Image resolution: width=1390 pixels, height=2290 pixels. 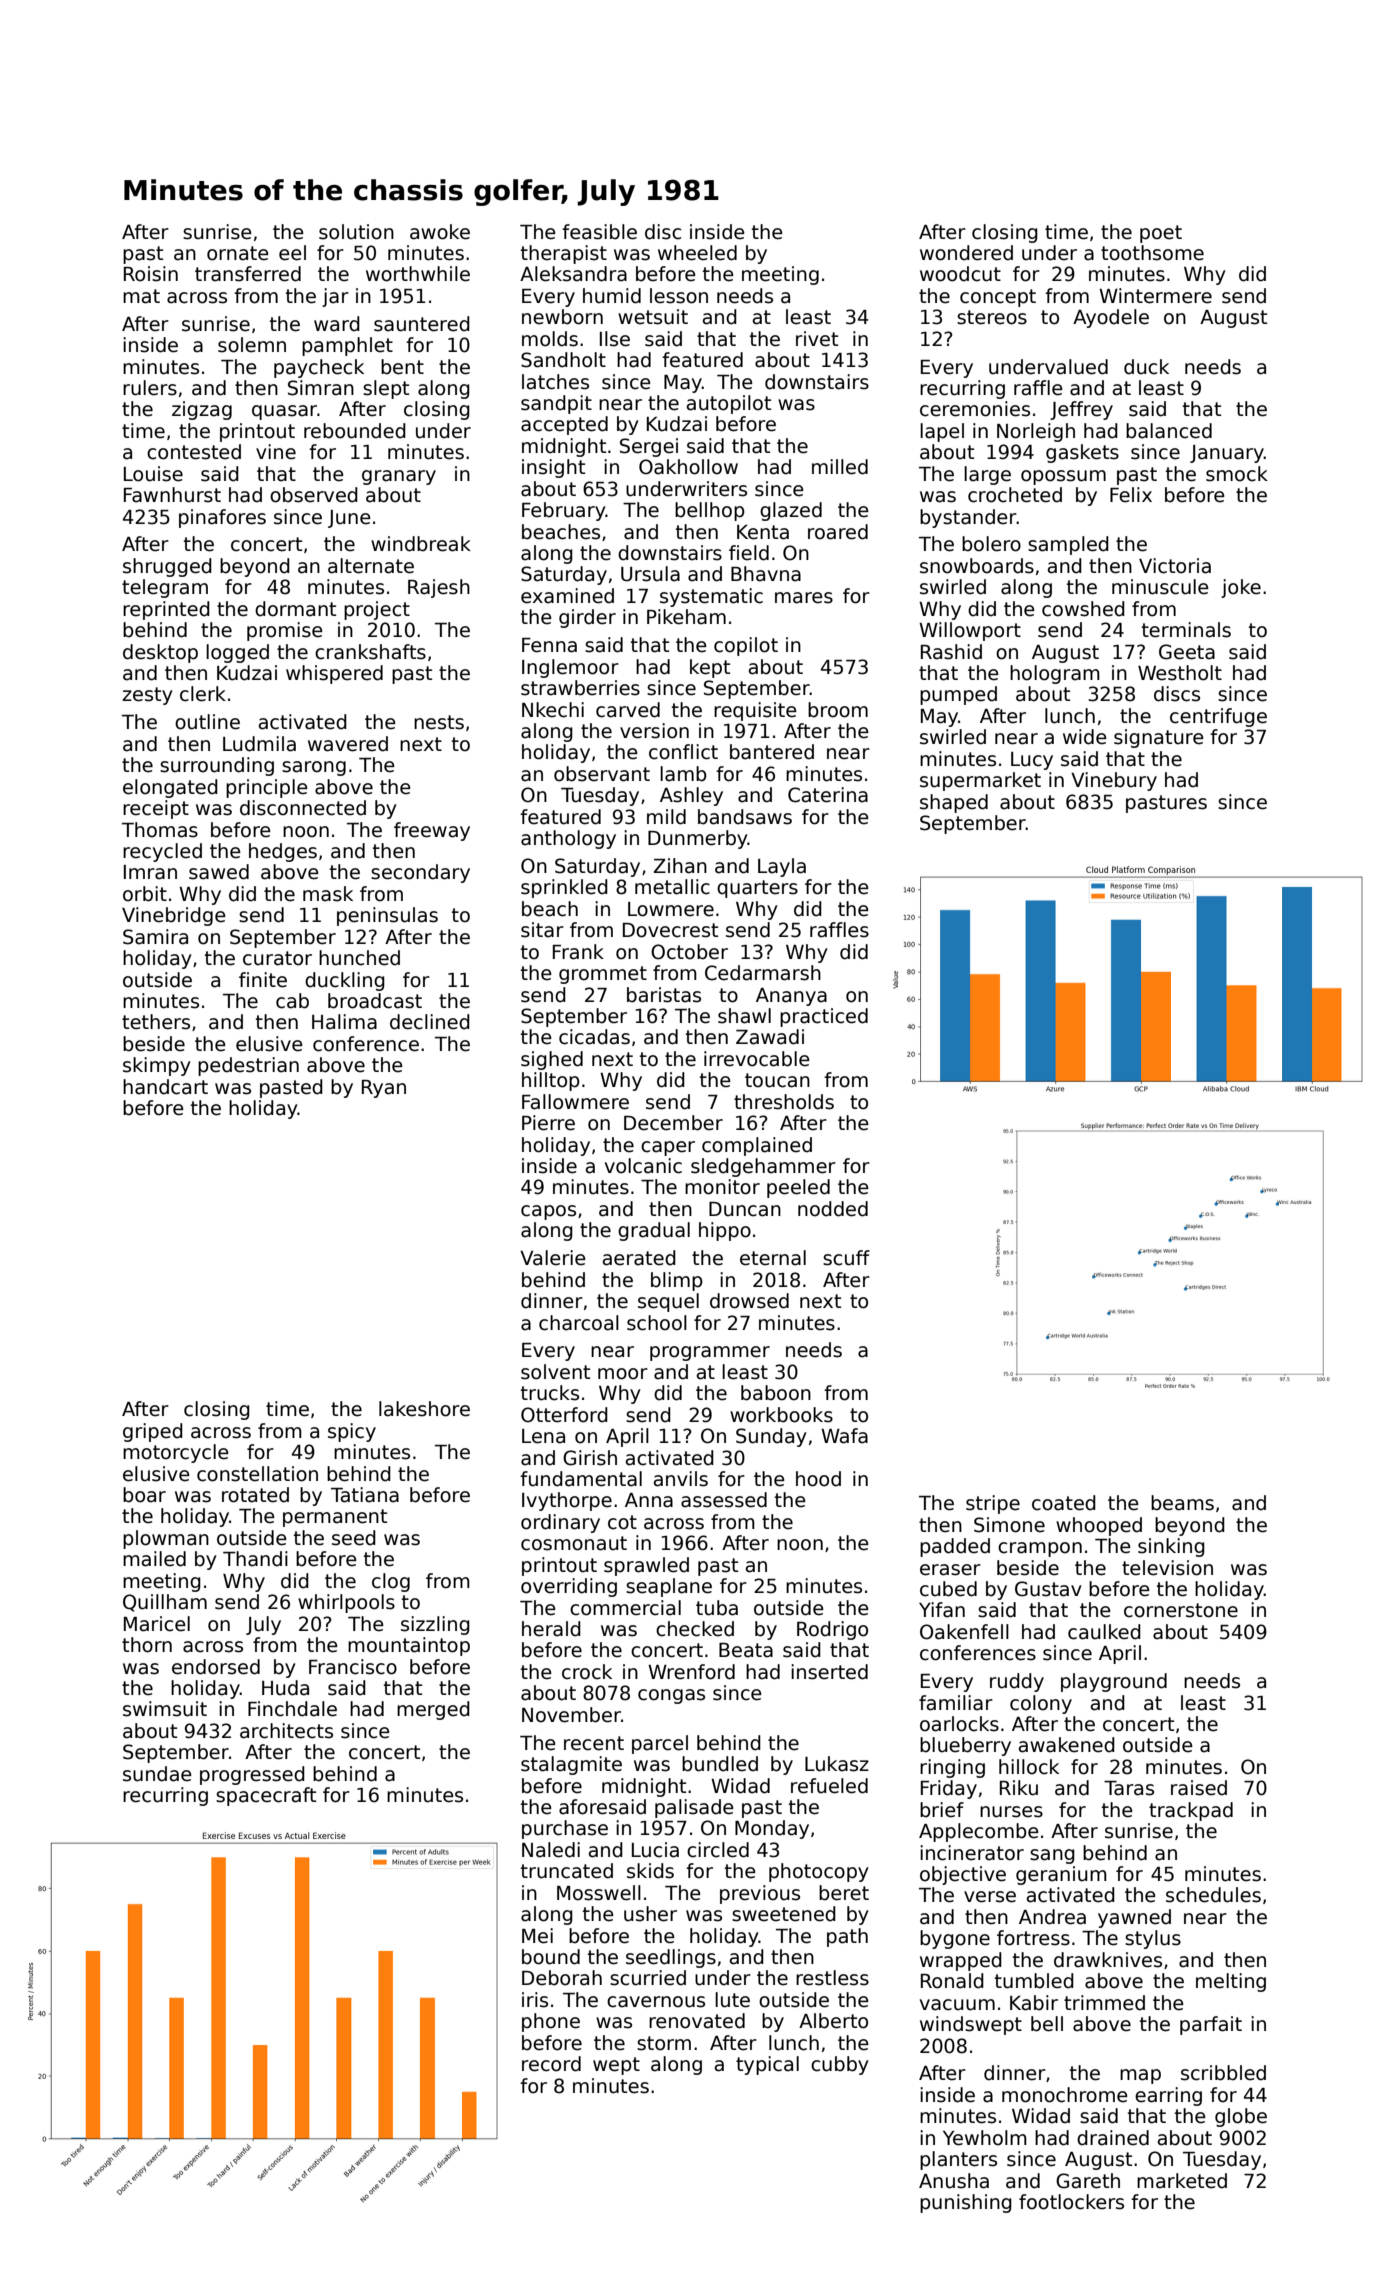 I want to click on merged, so click(x=433, y=1710).
